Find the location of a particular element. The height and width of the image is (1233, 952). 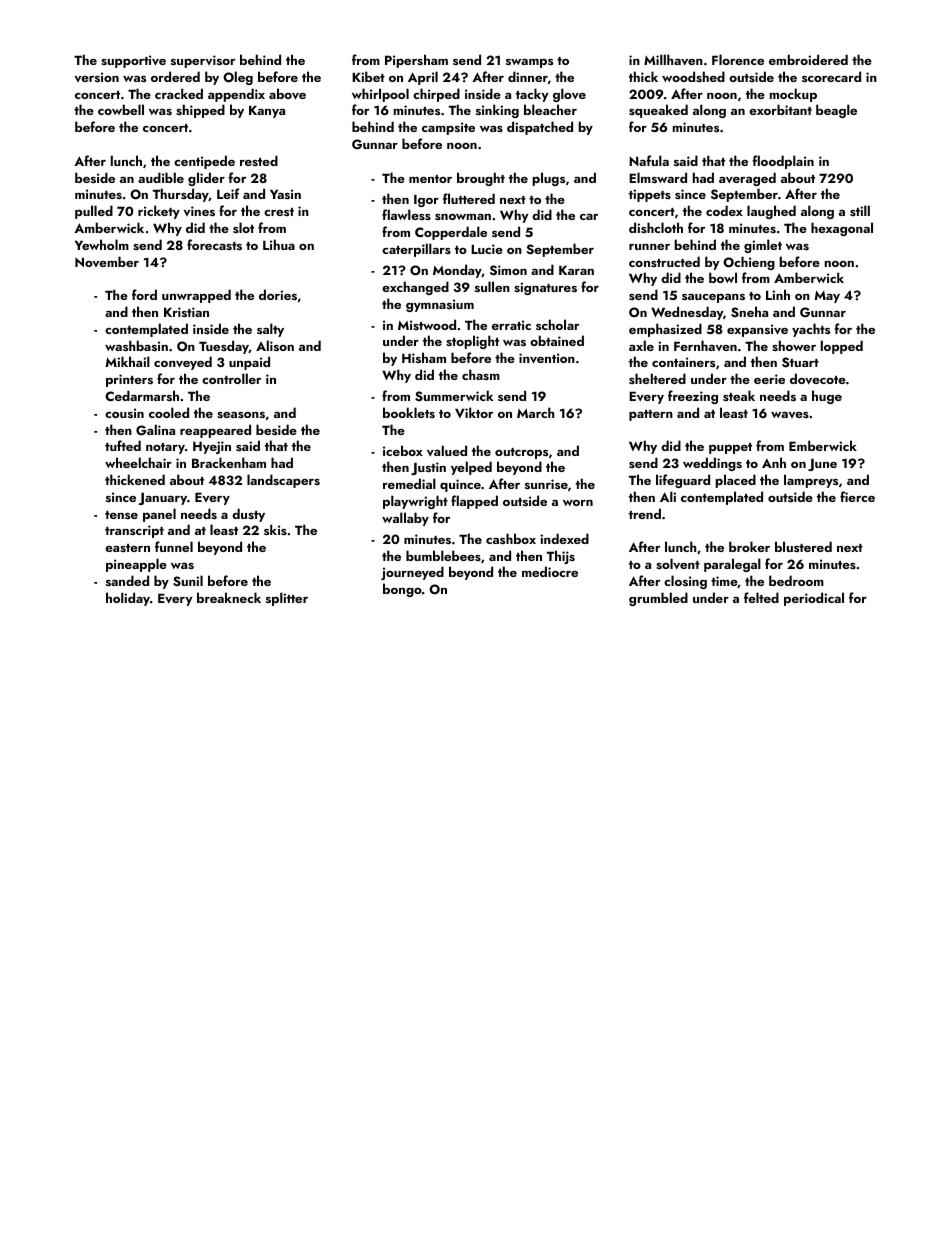

containers is located at coordinates (683, 362).
